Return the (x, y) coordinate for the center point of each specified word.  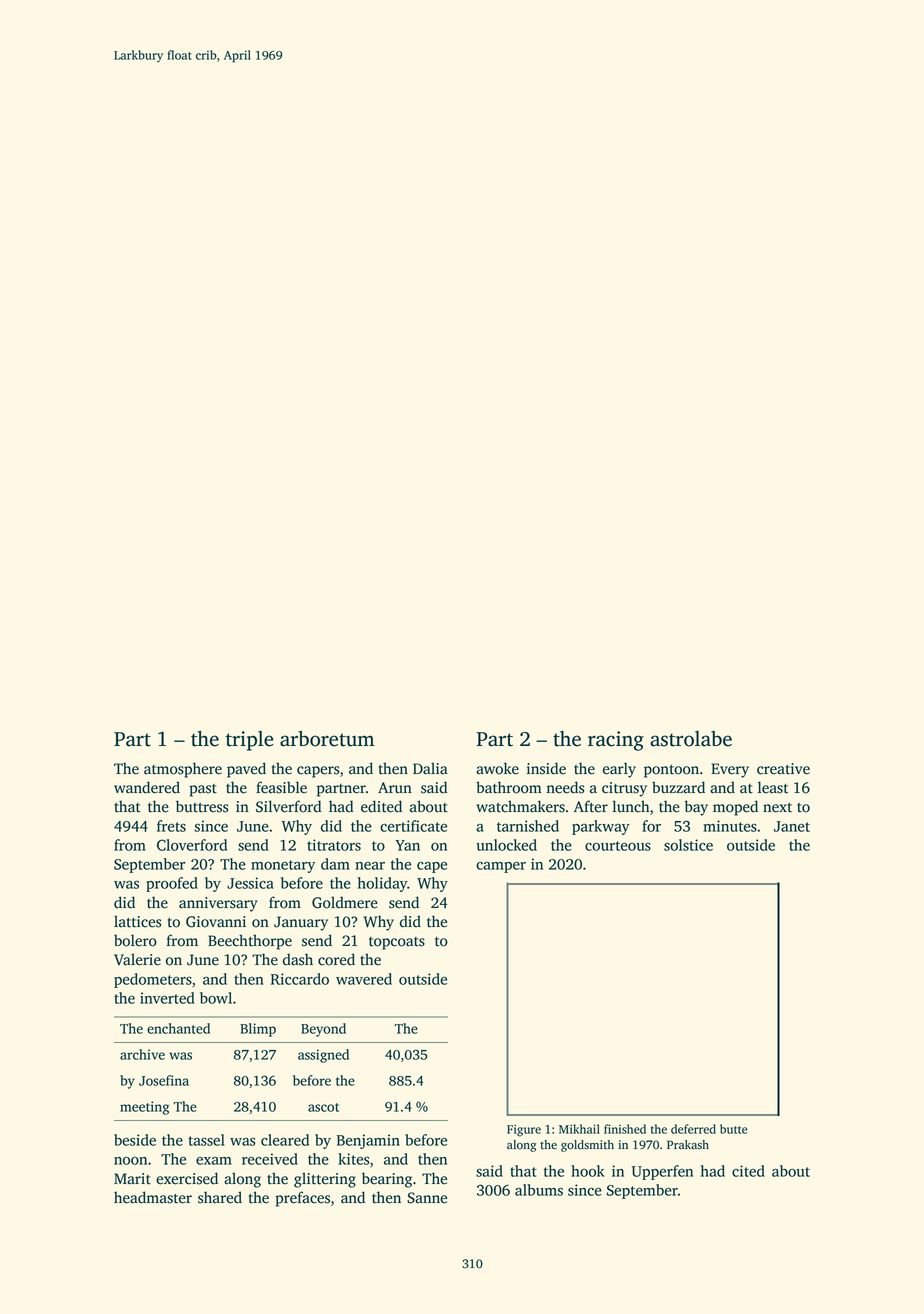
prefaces (302, 1199)
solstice (688, 845)
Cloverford (192, 845)
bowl (216, 998)
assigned (323, 1056)
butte (734, 1129)
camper (501, 867)
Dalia (430, 768)
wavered (364, 979)
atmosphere (183, 770)
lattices (137, 921)
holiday (382, 884)
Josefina (164, 1080)
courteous (618, 846)
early (619, 770)
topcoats (397, 943)
